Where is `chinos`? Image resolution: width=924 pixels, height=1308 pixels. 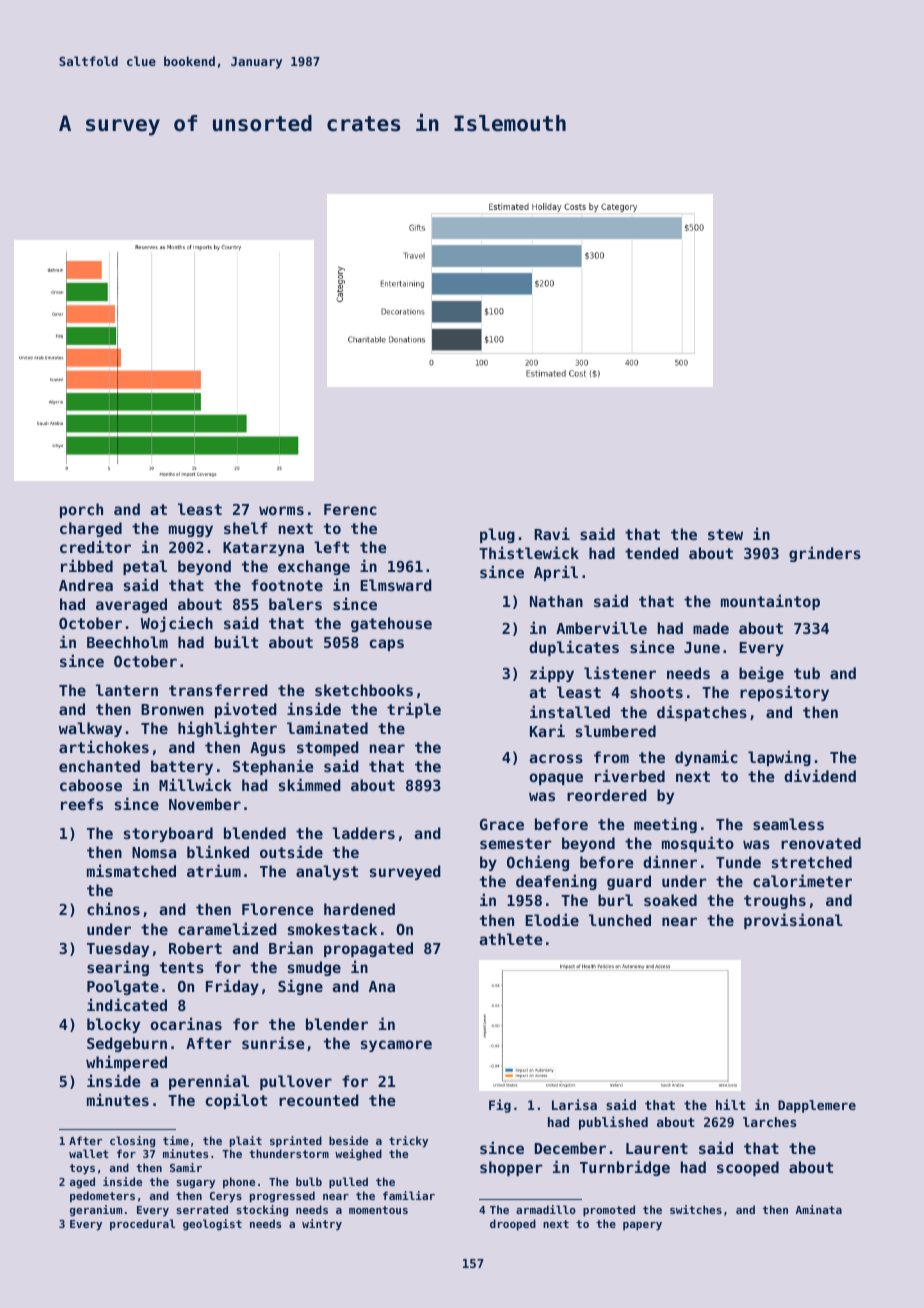 chinos is located at coordinates (113, 908).
